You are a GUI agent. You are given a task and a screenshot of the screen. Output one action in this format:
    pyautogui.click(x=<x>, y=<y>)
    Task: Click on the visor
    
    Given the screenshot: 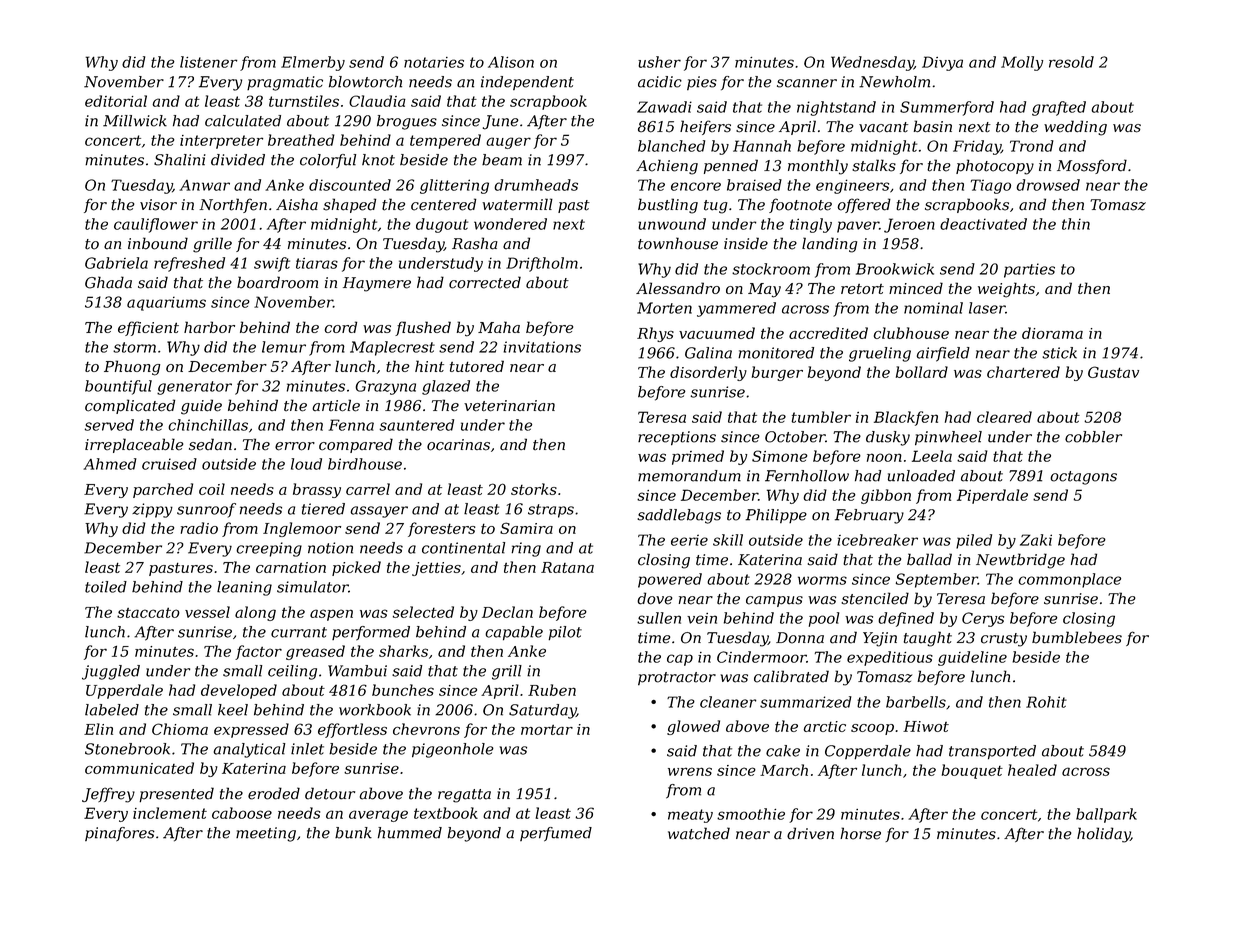 What is the action you would take?
    pyautogui.click(x=158, y=205)
